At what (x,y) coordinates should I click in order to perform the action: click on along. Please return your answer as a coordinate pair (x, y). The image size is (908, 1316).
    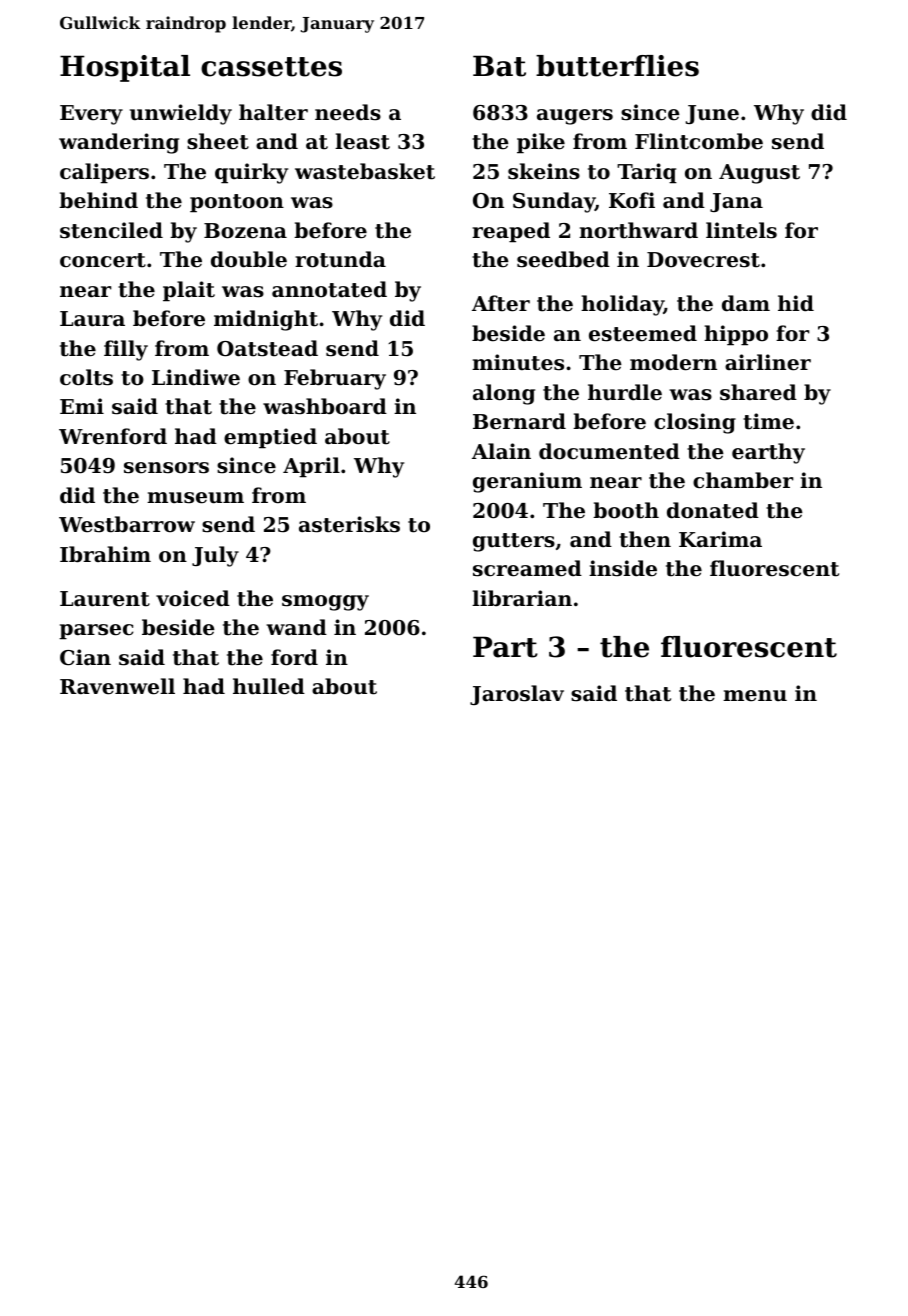
    Looking at the image, I should click on (504, 394).
